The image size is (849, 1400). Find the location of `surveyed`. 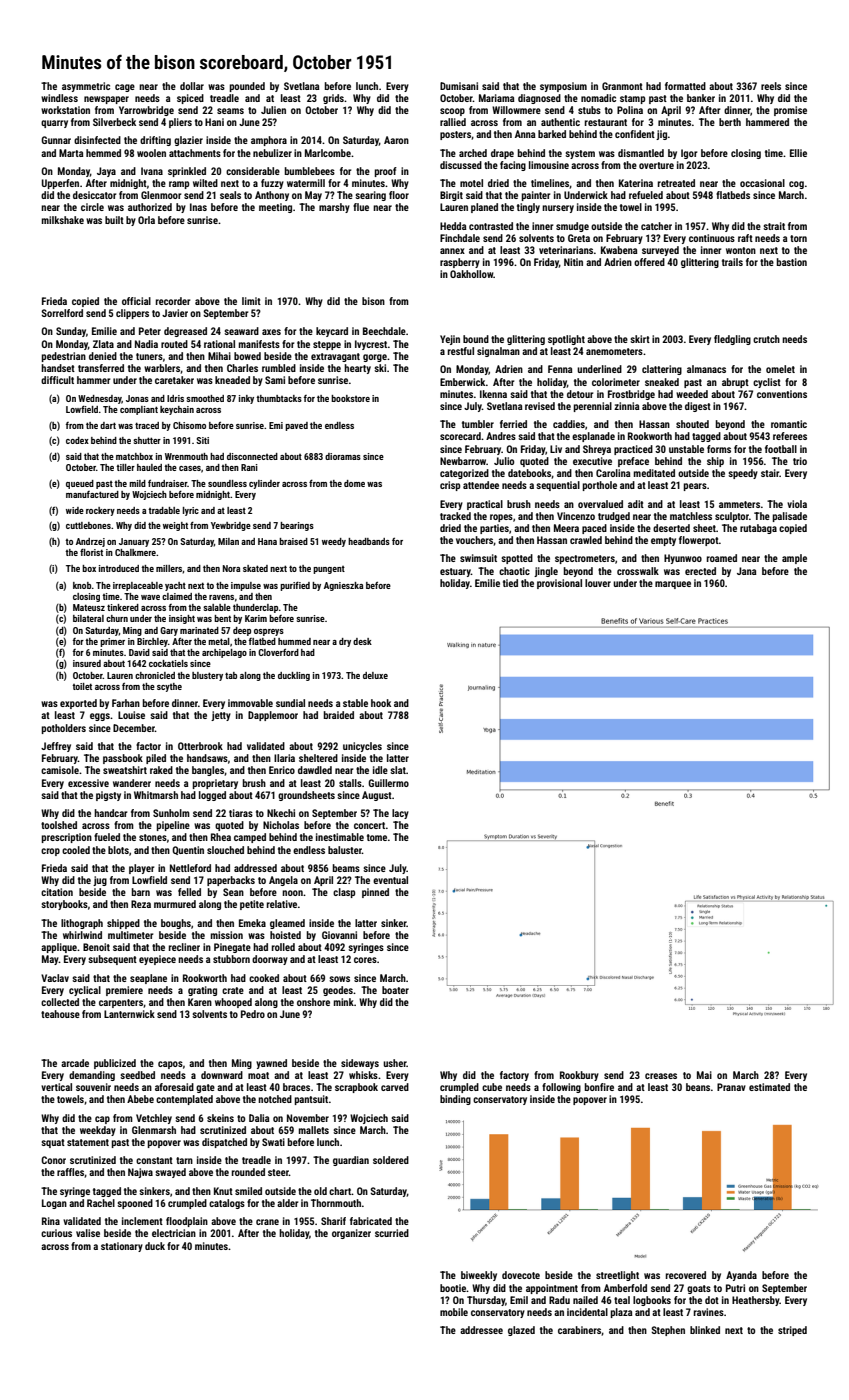

surveyed is located at coordinates (660, 251).
